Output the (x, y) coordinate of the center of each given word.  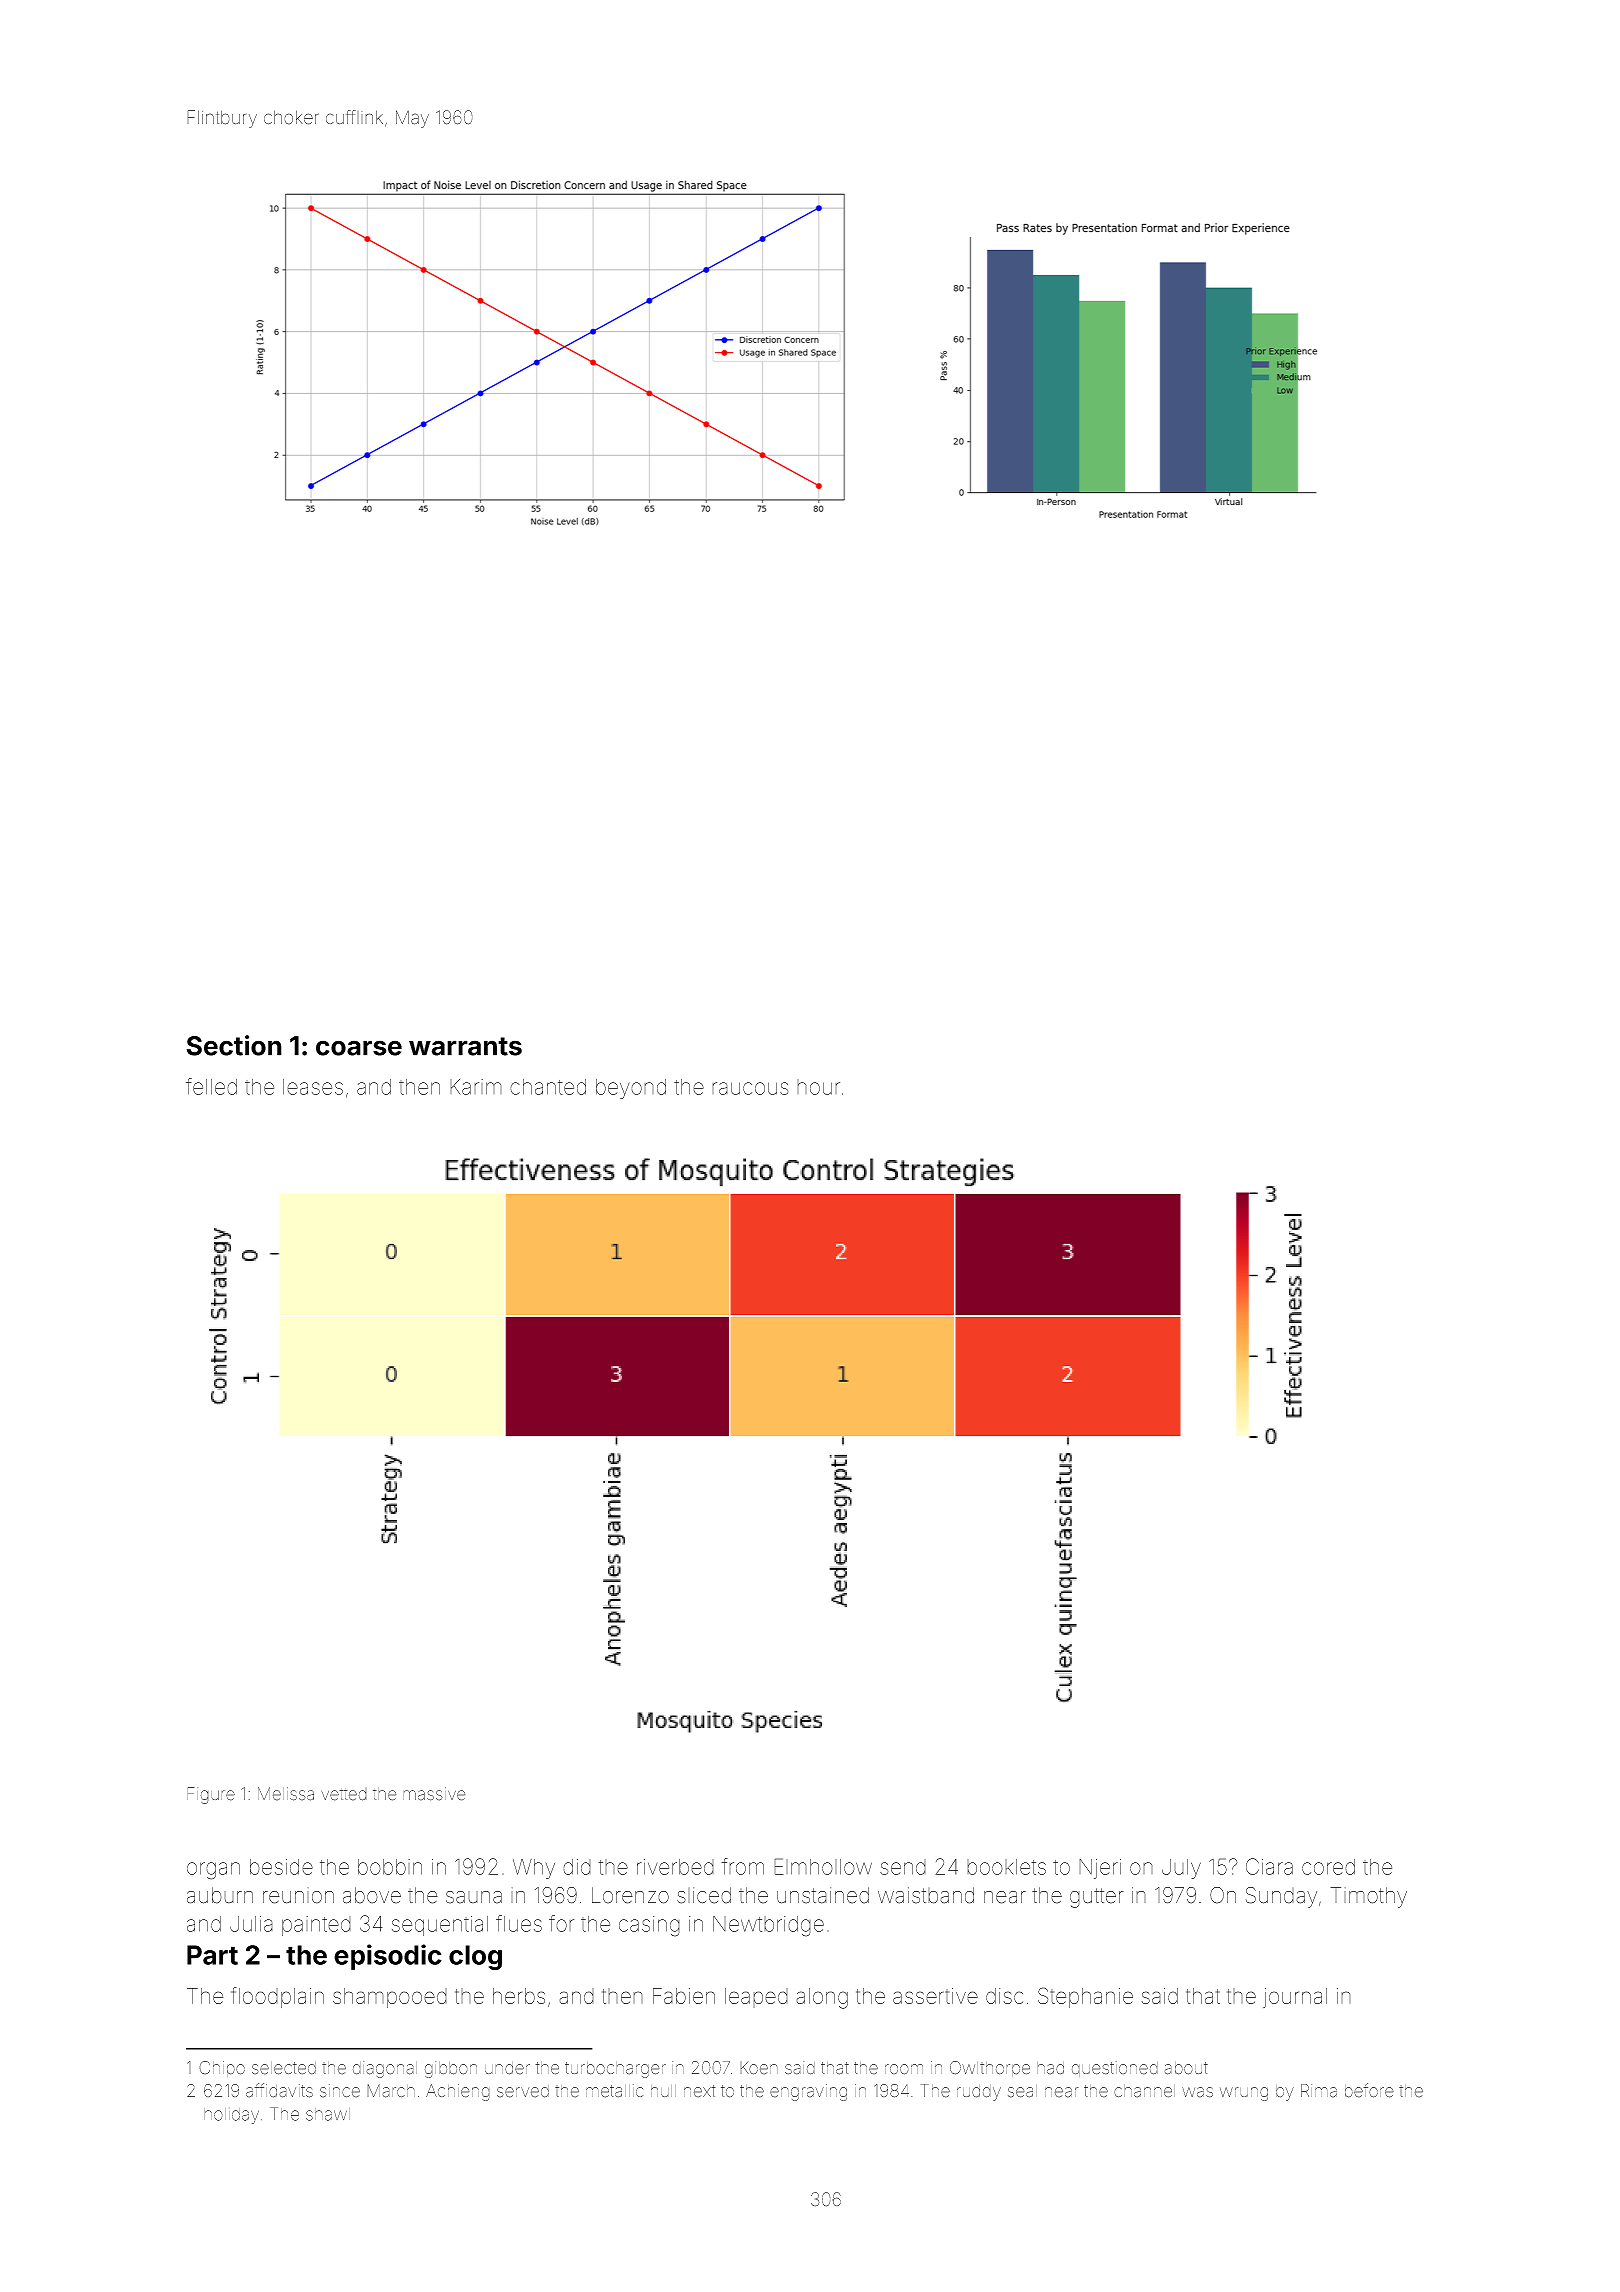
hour (818, 1087)
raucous (750, 1088)
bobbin (390, 1867)
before (1369, 2090)
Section (234, 1045)
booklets (1006, 1867)
